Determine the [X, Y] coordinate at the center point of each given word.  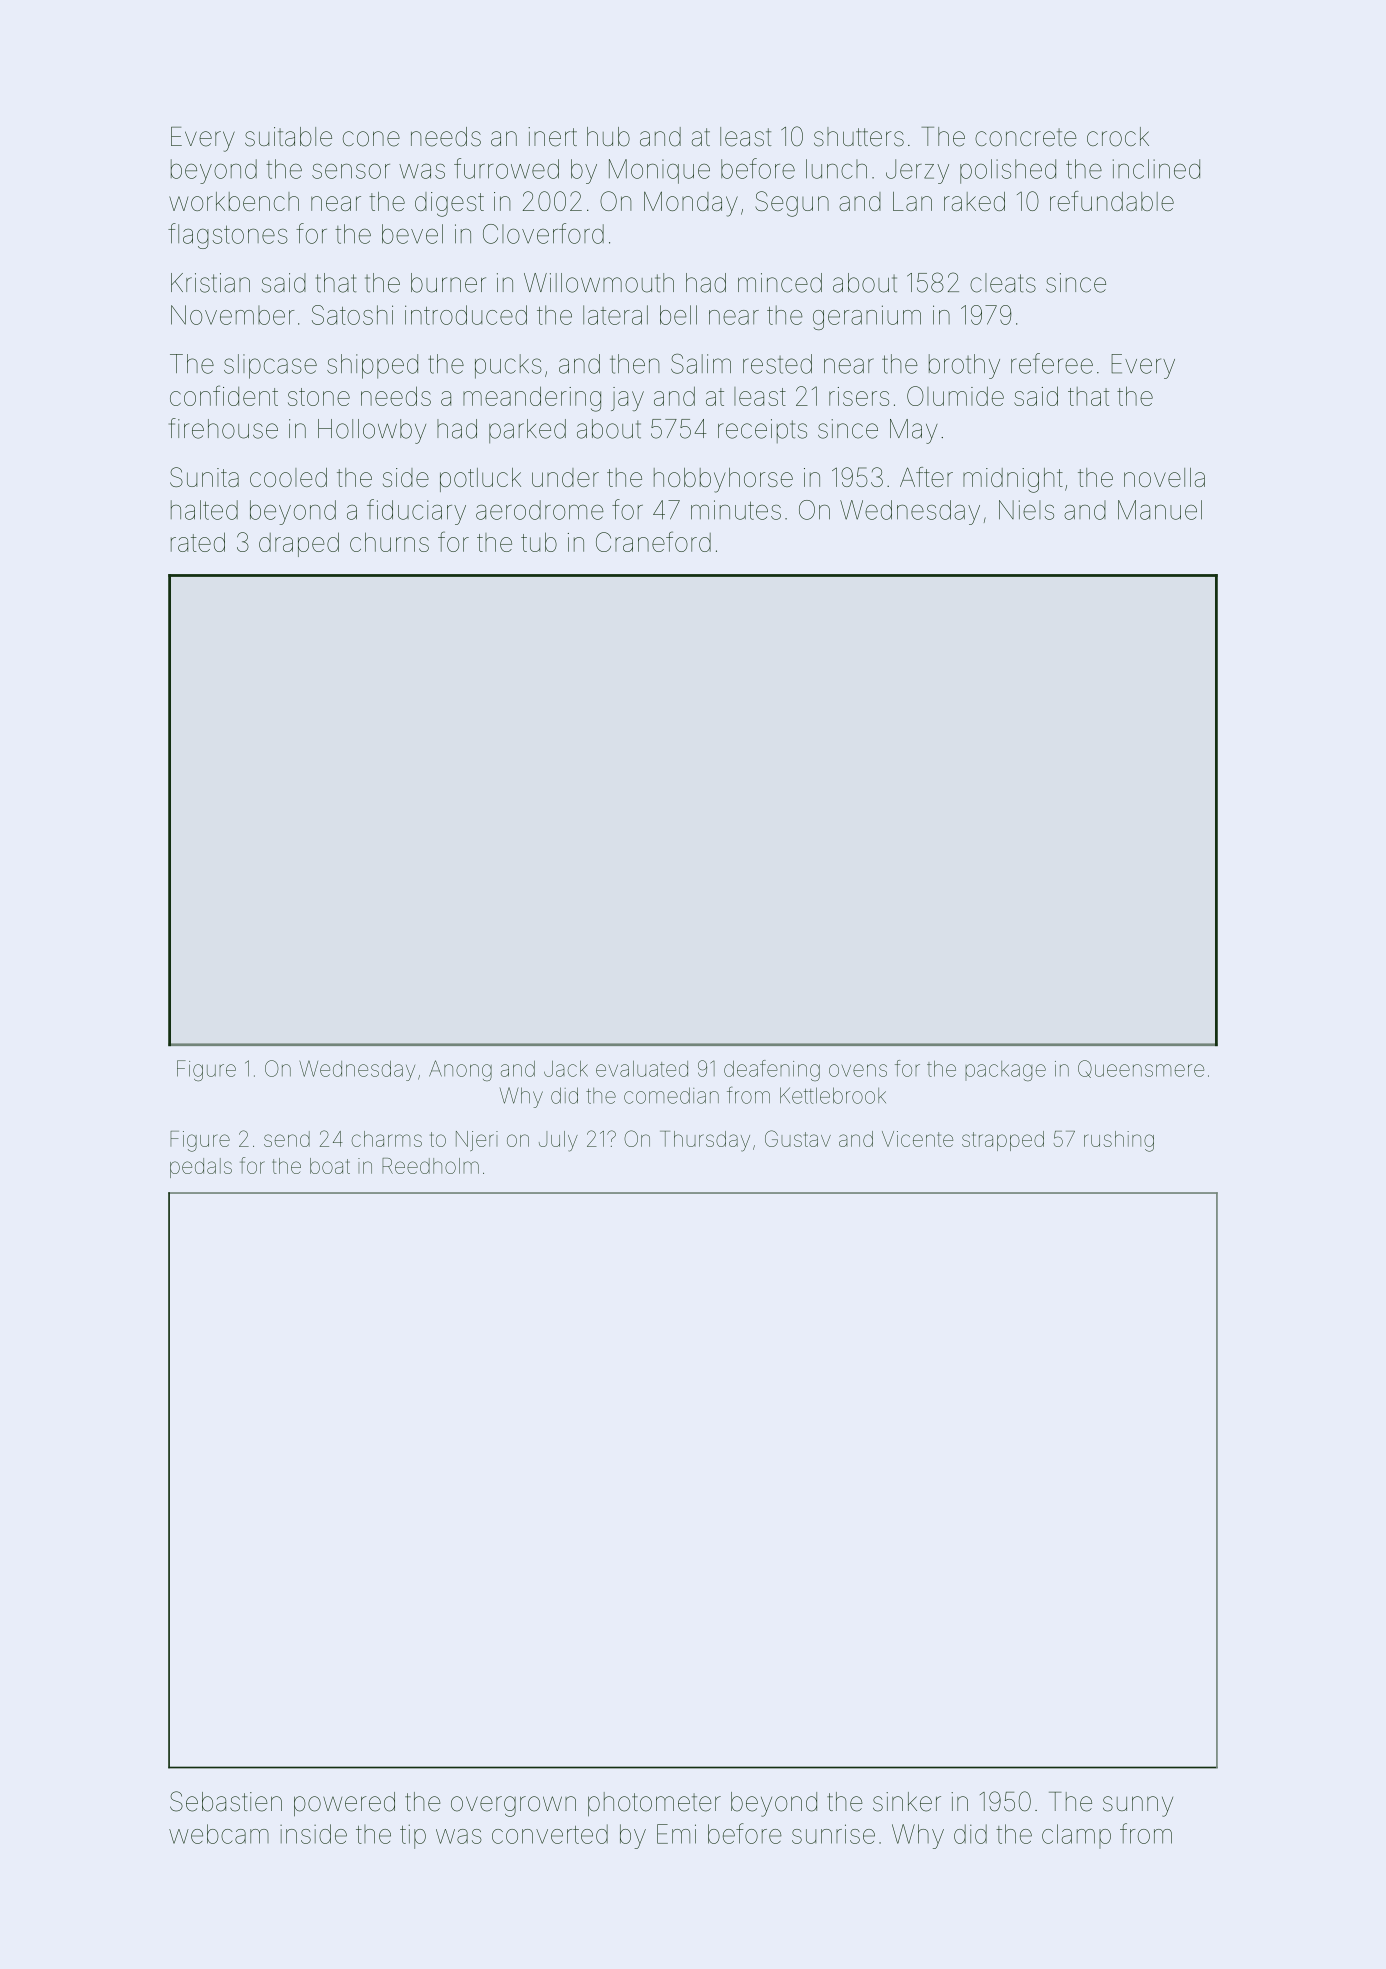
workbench [234, 201]
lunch [836, 169]
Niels [1026, 510]
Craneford [653, 541]
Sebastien [226, 1801]
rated [198, 542]
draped [299, 544]
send [287, 1139]
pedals [201, 1168]
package [1005, 1071]
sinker [907, 1802]
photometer [654, 1804]
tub [539, 542]
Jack [566, 1069]
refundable [1112, 201]
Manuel [1160, 510]
